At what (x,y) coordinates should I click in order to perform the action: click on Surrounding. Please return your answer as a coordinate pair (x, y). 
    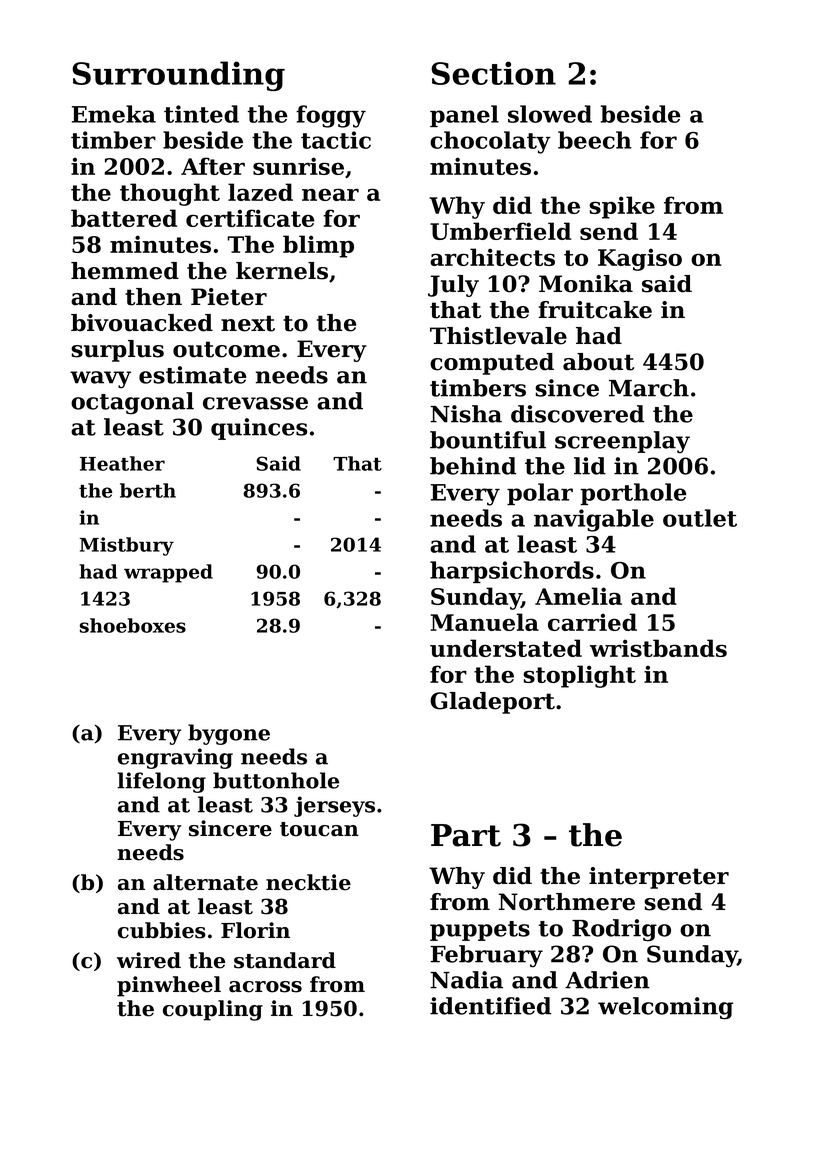
    Looking at the image, I should click on (178, 76).
